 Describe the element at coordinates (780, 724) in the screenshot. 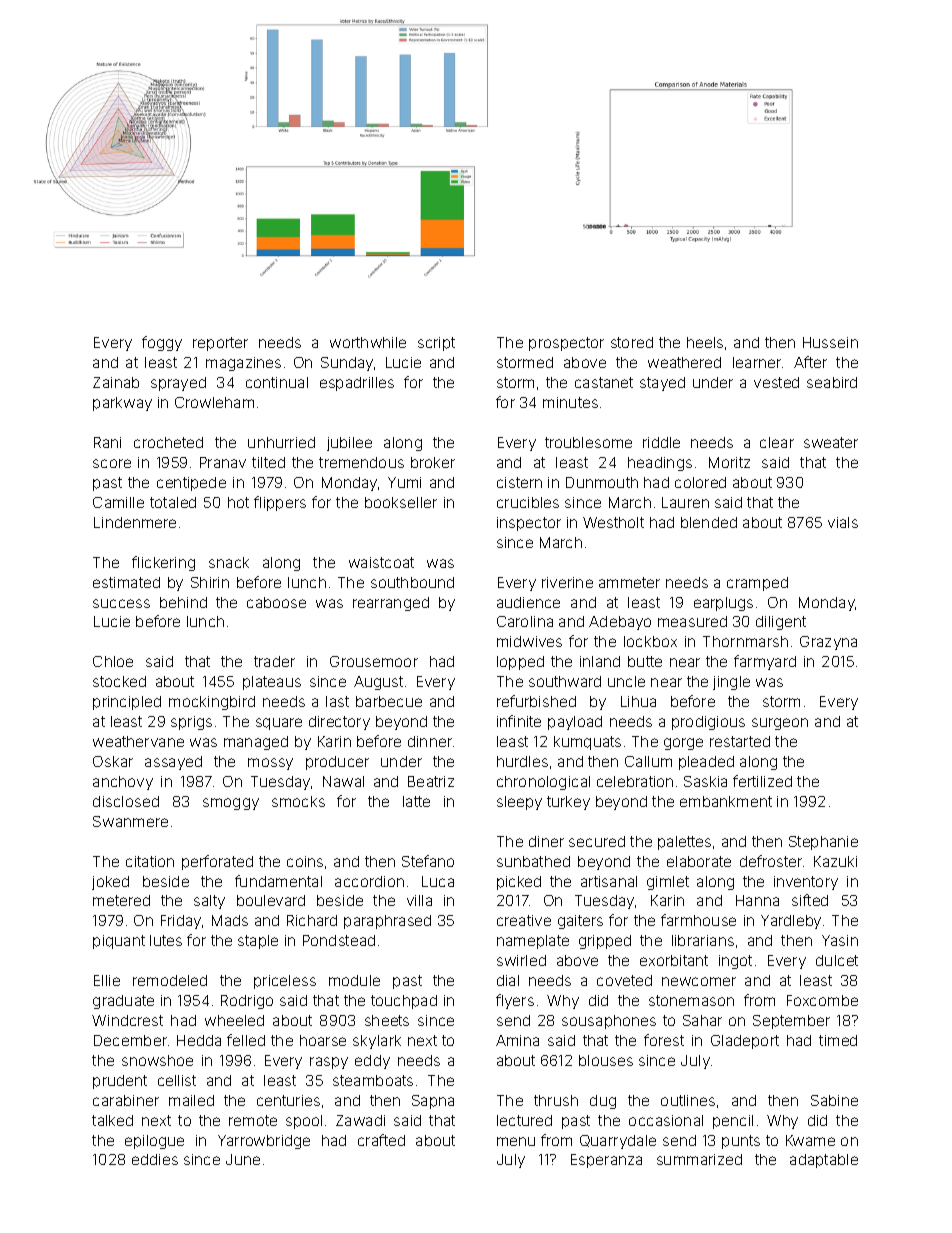

I see `surgeon` at that location.
